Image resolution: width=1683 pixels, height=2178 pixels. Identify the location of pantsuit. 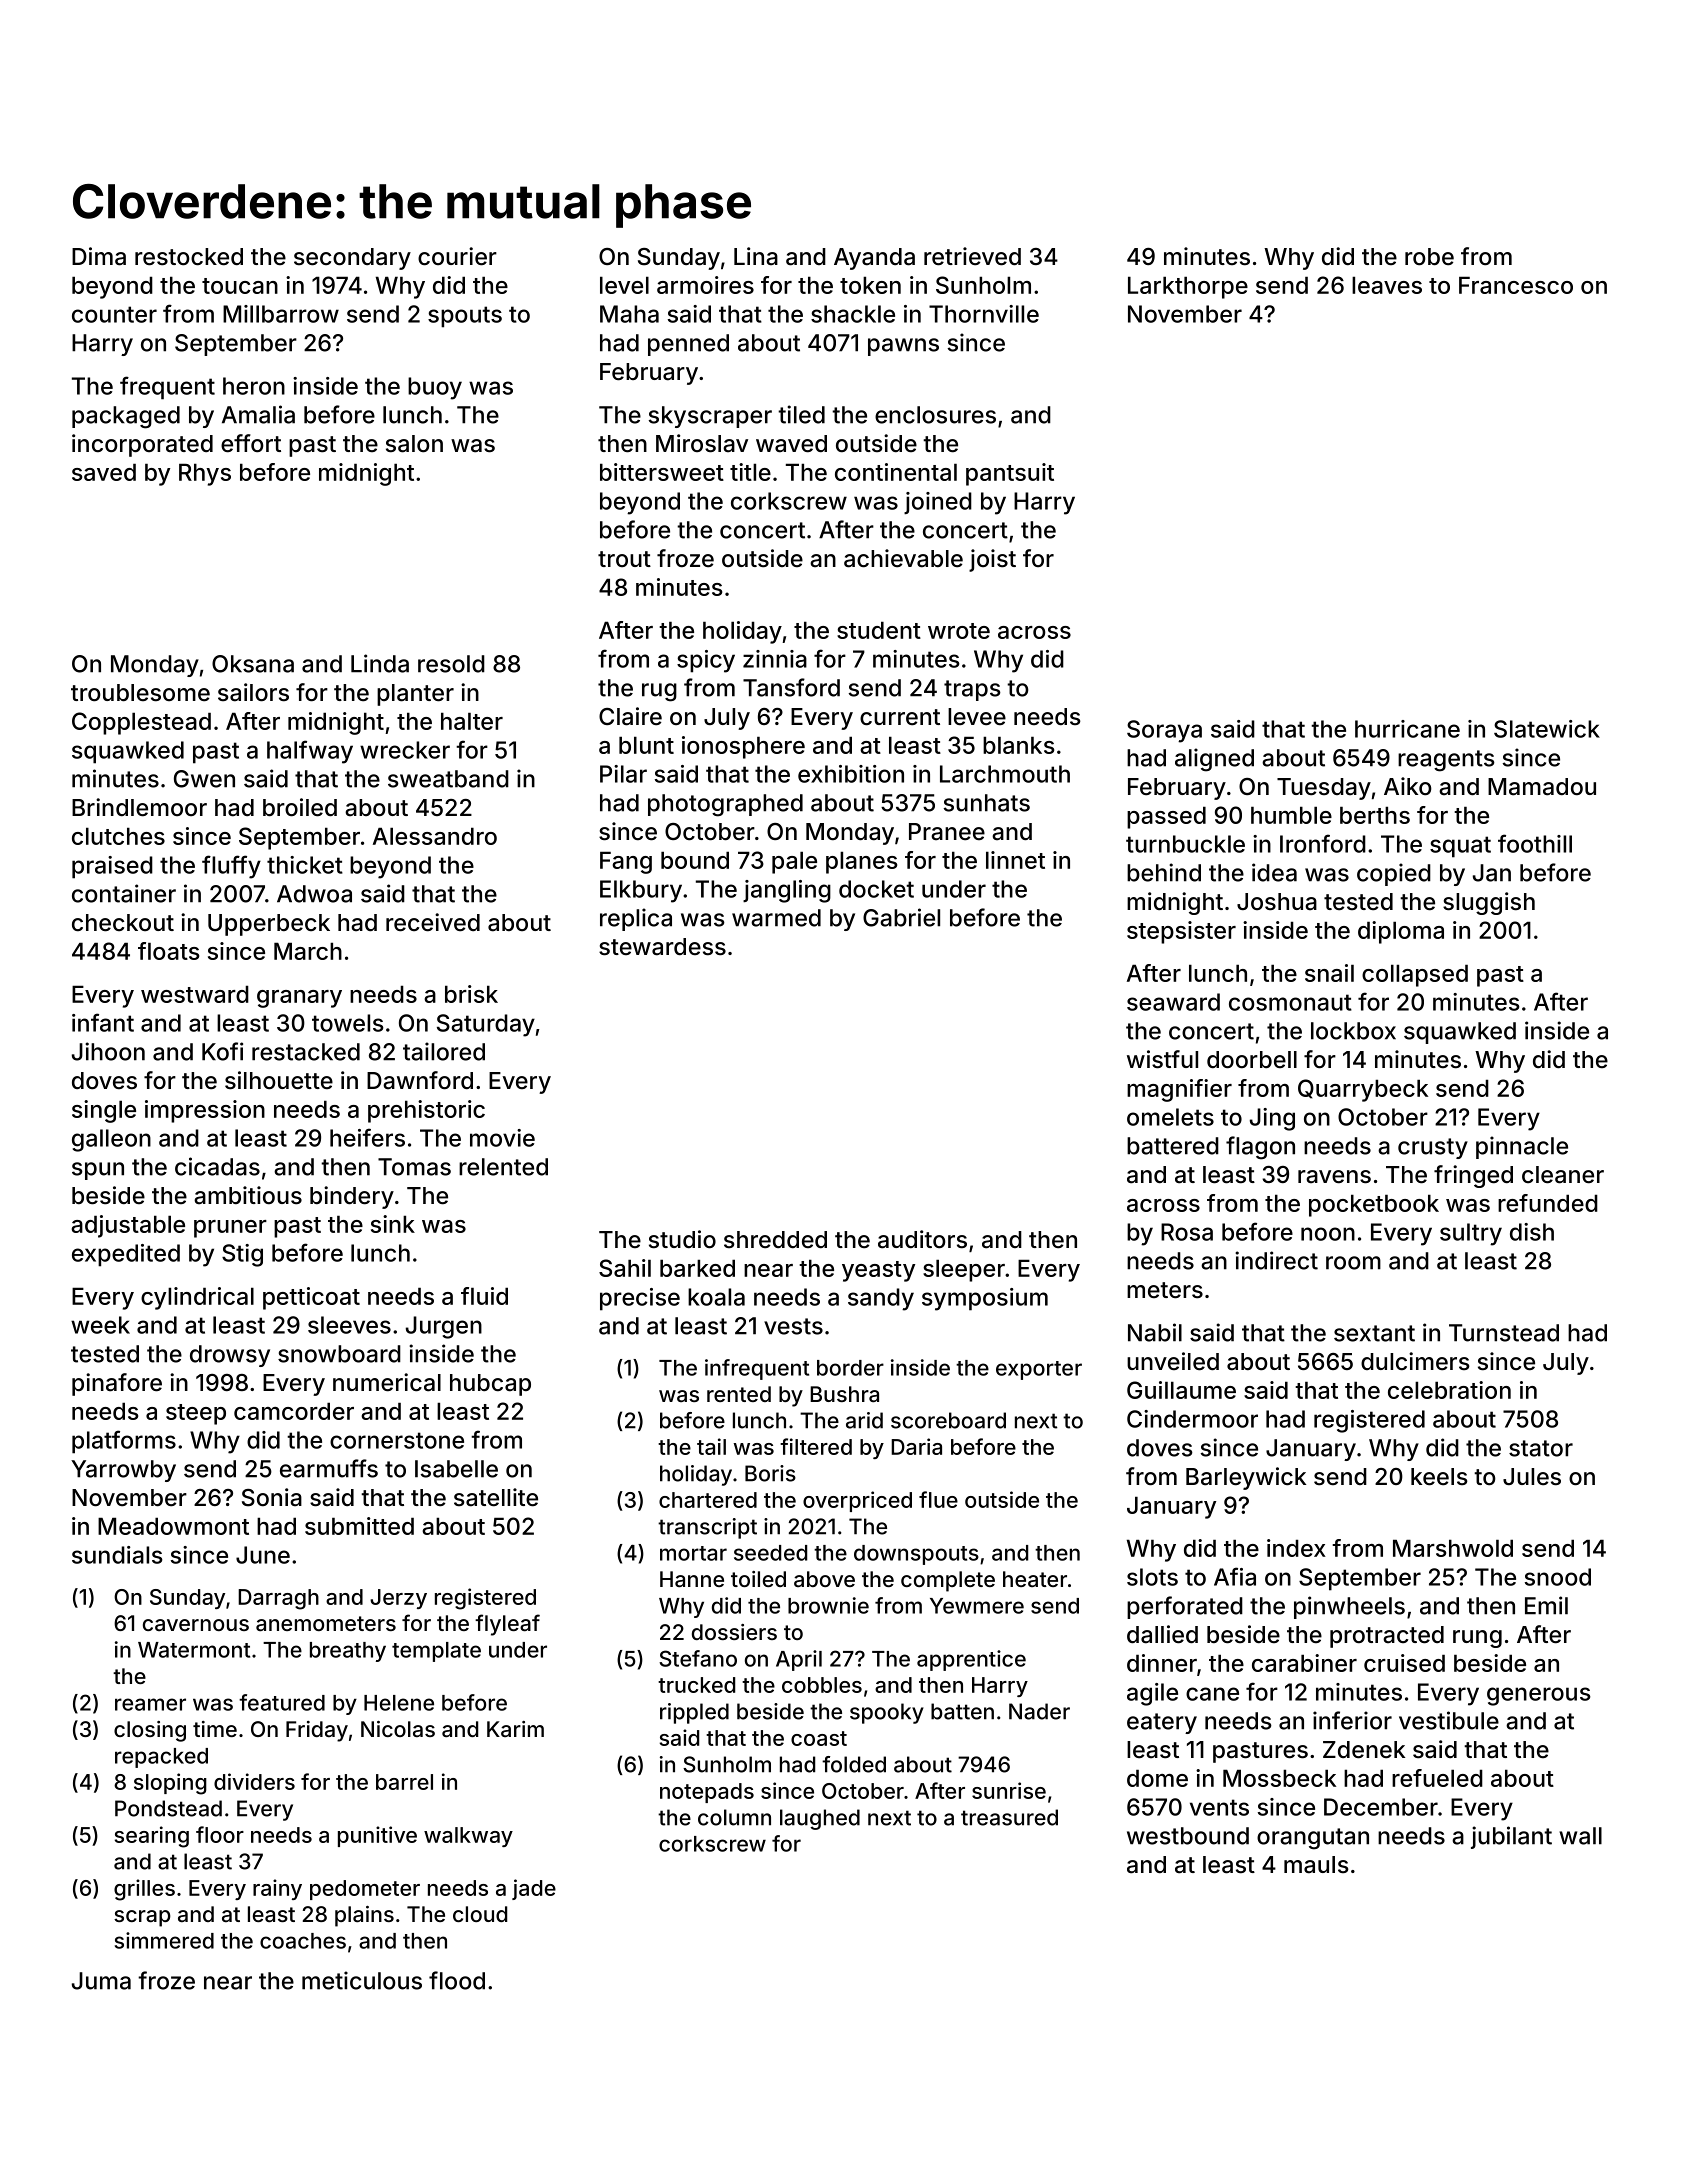
(1010, 474).
